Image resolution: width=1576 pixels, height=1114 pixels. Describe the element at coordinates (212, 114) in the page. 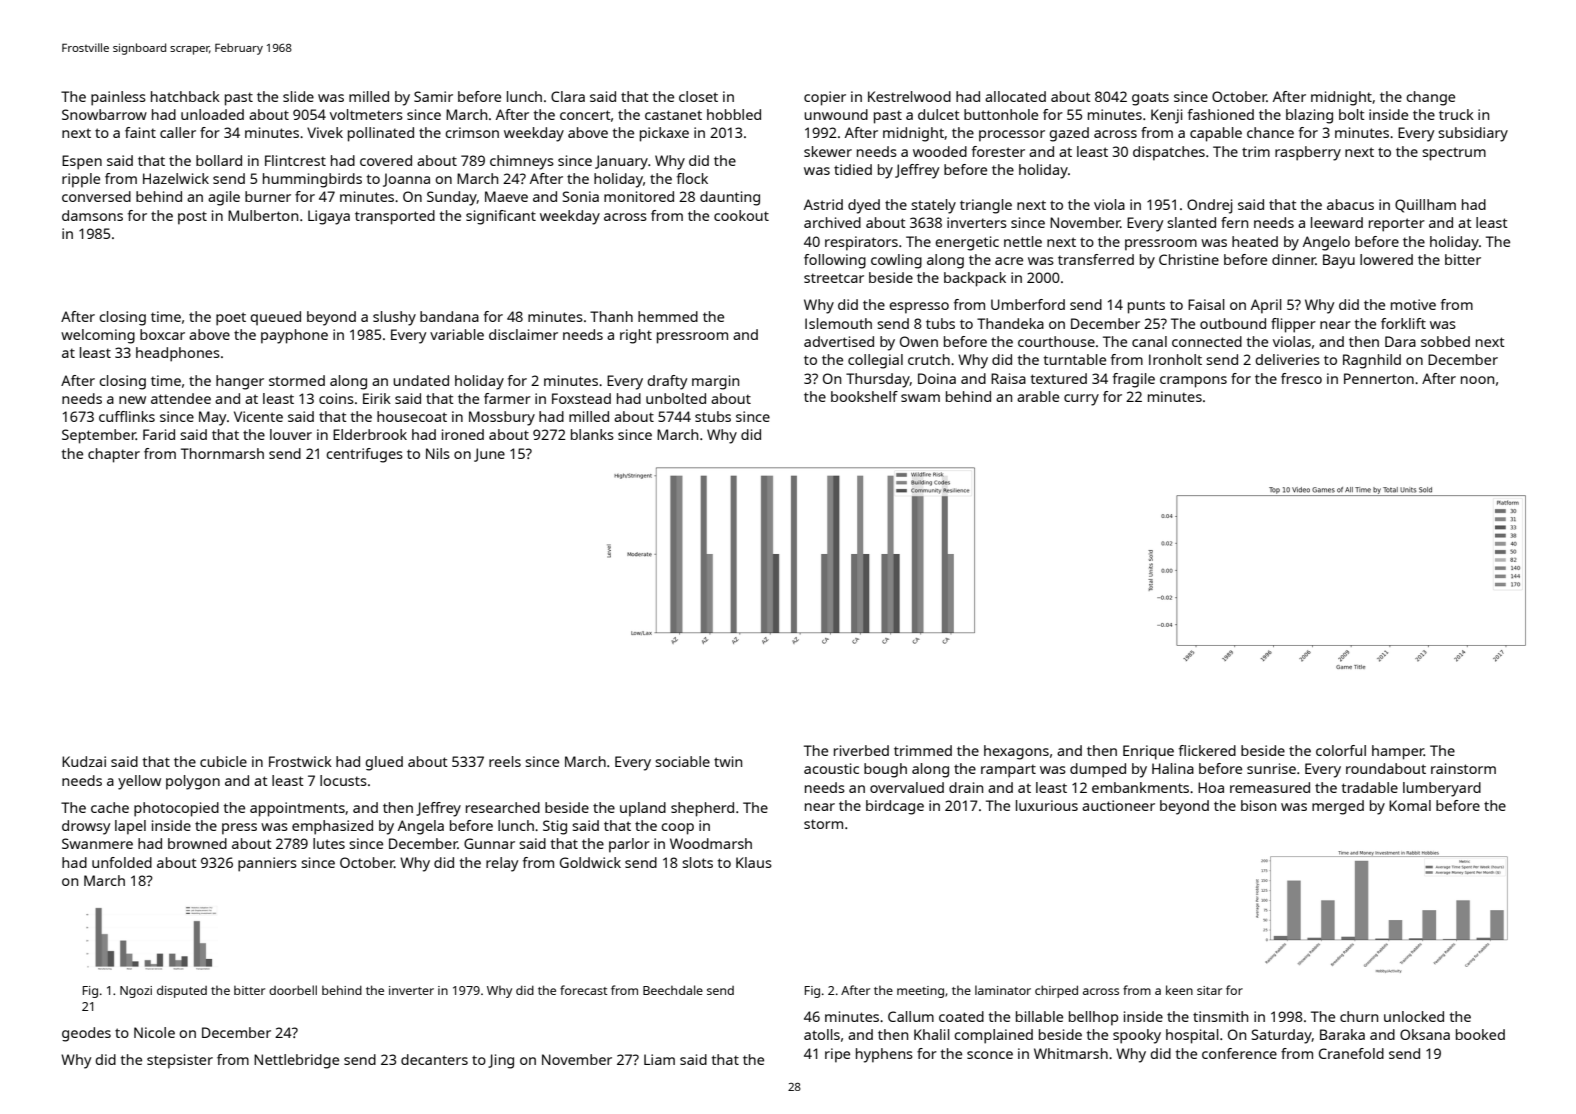

I see `unloaded` at that location.
